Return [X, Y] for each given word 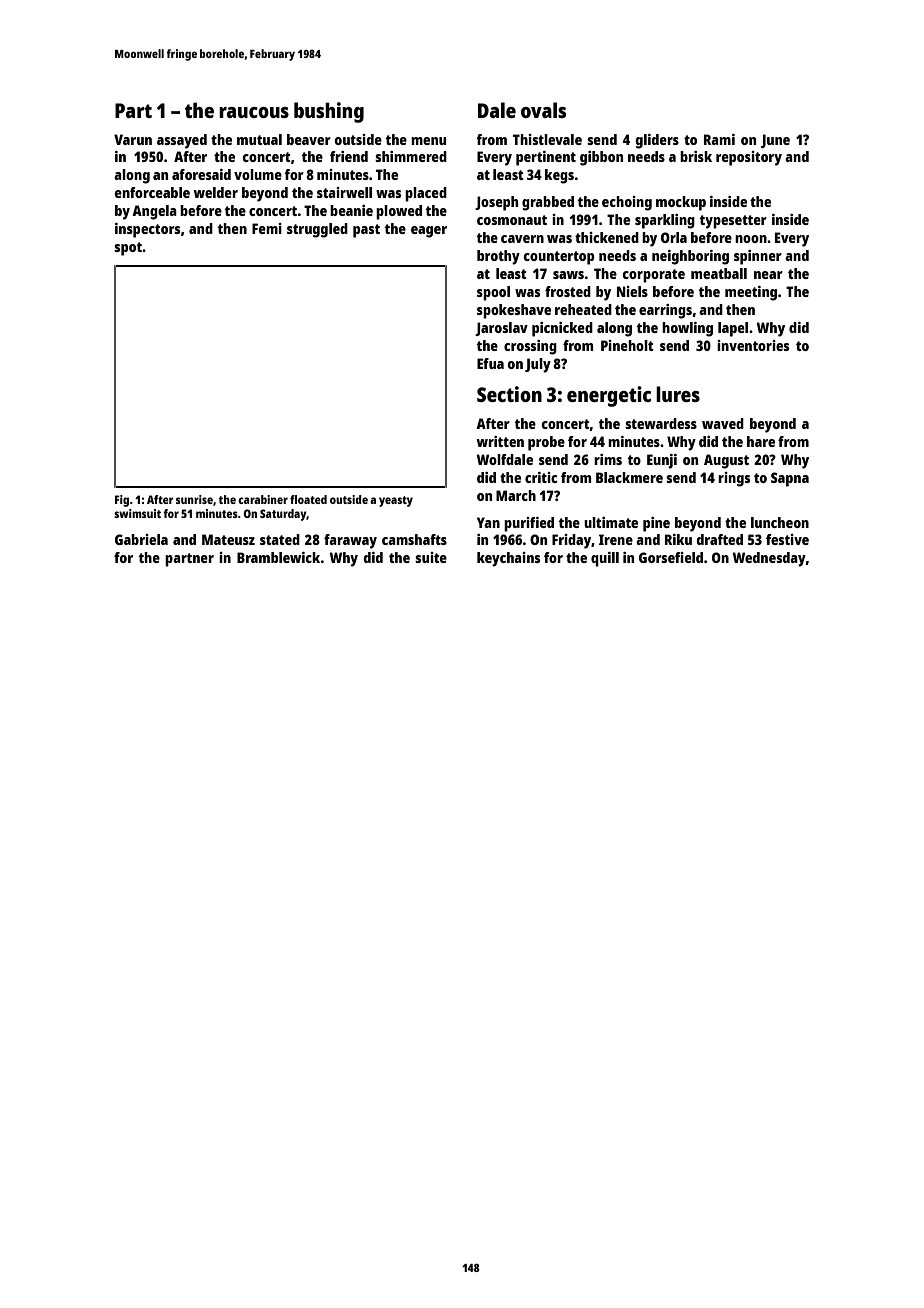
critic [541, 477]
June [775, 141]
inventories [753, 345]
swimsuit [137, 513]
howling [687, 329]
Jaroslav [501, 329]
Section [509, 394]
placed [426, 194]
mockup [681, 203]
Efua [490, 363]
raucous [254, 112]
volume [258, 174]
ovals [543, 110]
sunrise [194, 499]
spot [128, 249]
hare [761, 441]
